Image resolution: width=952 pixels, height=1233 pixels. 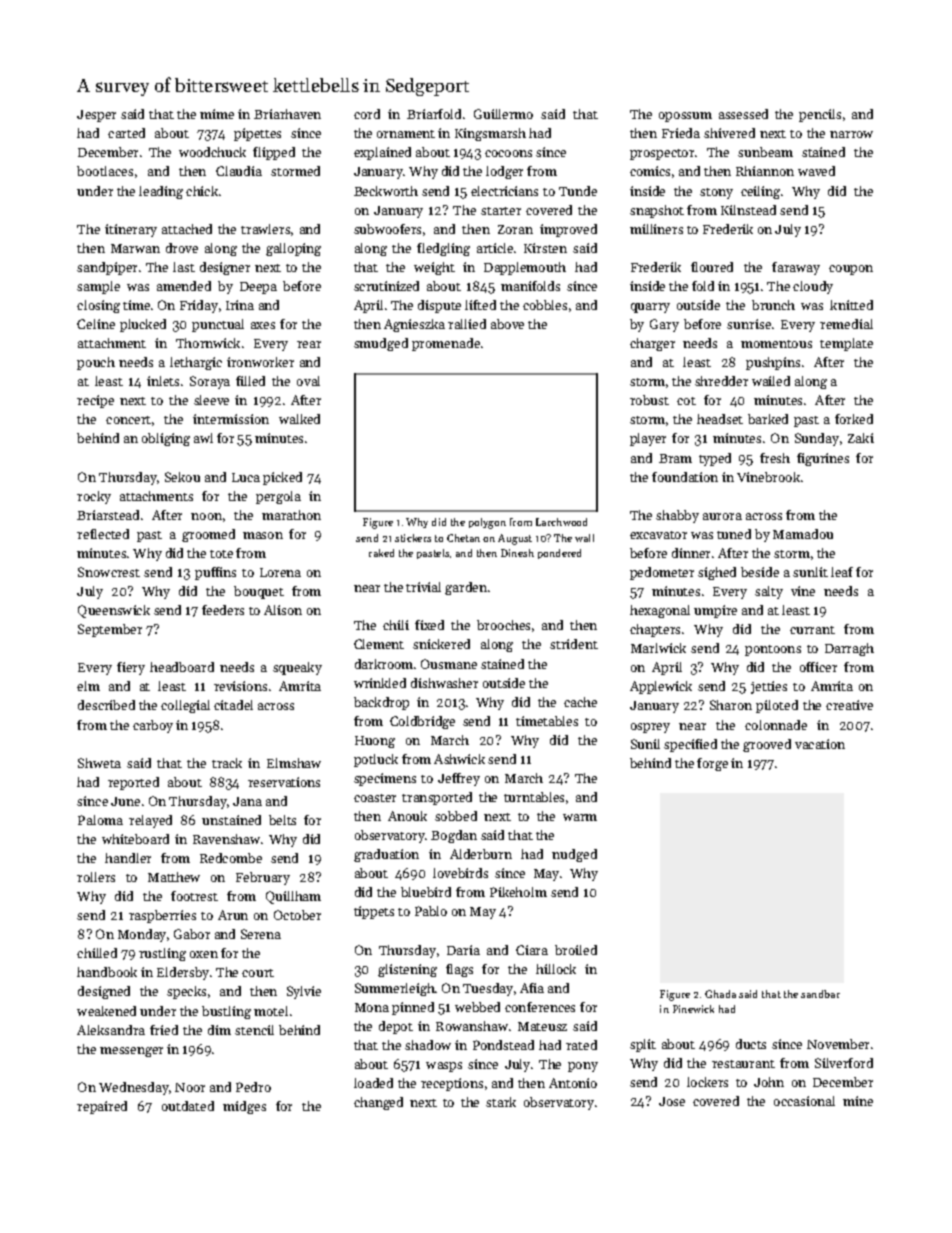 I want to click on excavator, so click(x=658, y=535).
